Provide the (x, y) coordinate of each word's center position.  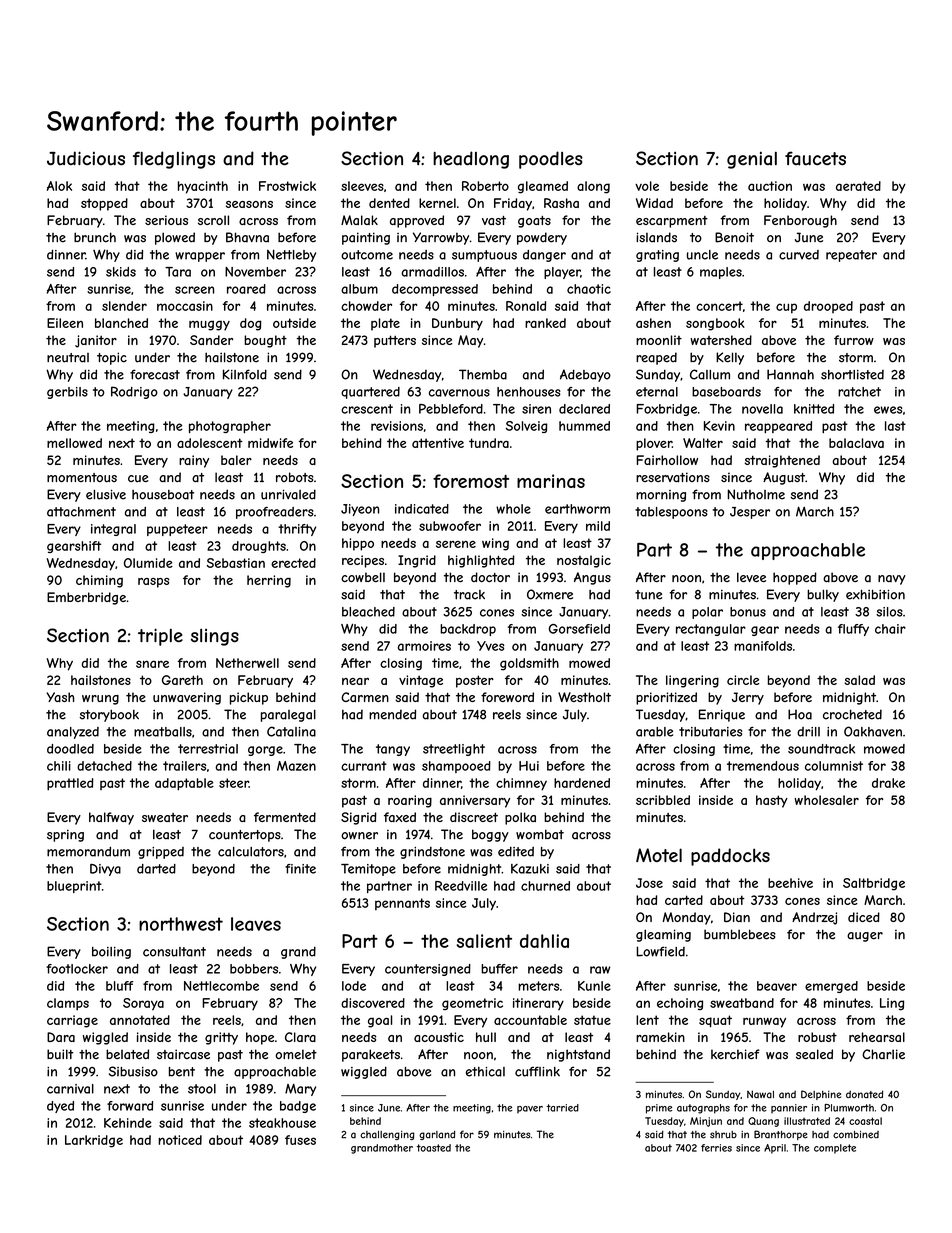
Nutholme (756, 494)
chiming (99, 581)
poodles (551, 160)
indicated (422, 509)
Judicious (86, 158)
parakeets (371, 1055)
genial (752, 160)
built (60, 1054)
